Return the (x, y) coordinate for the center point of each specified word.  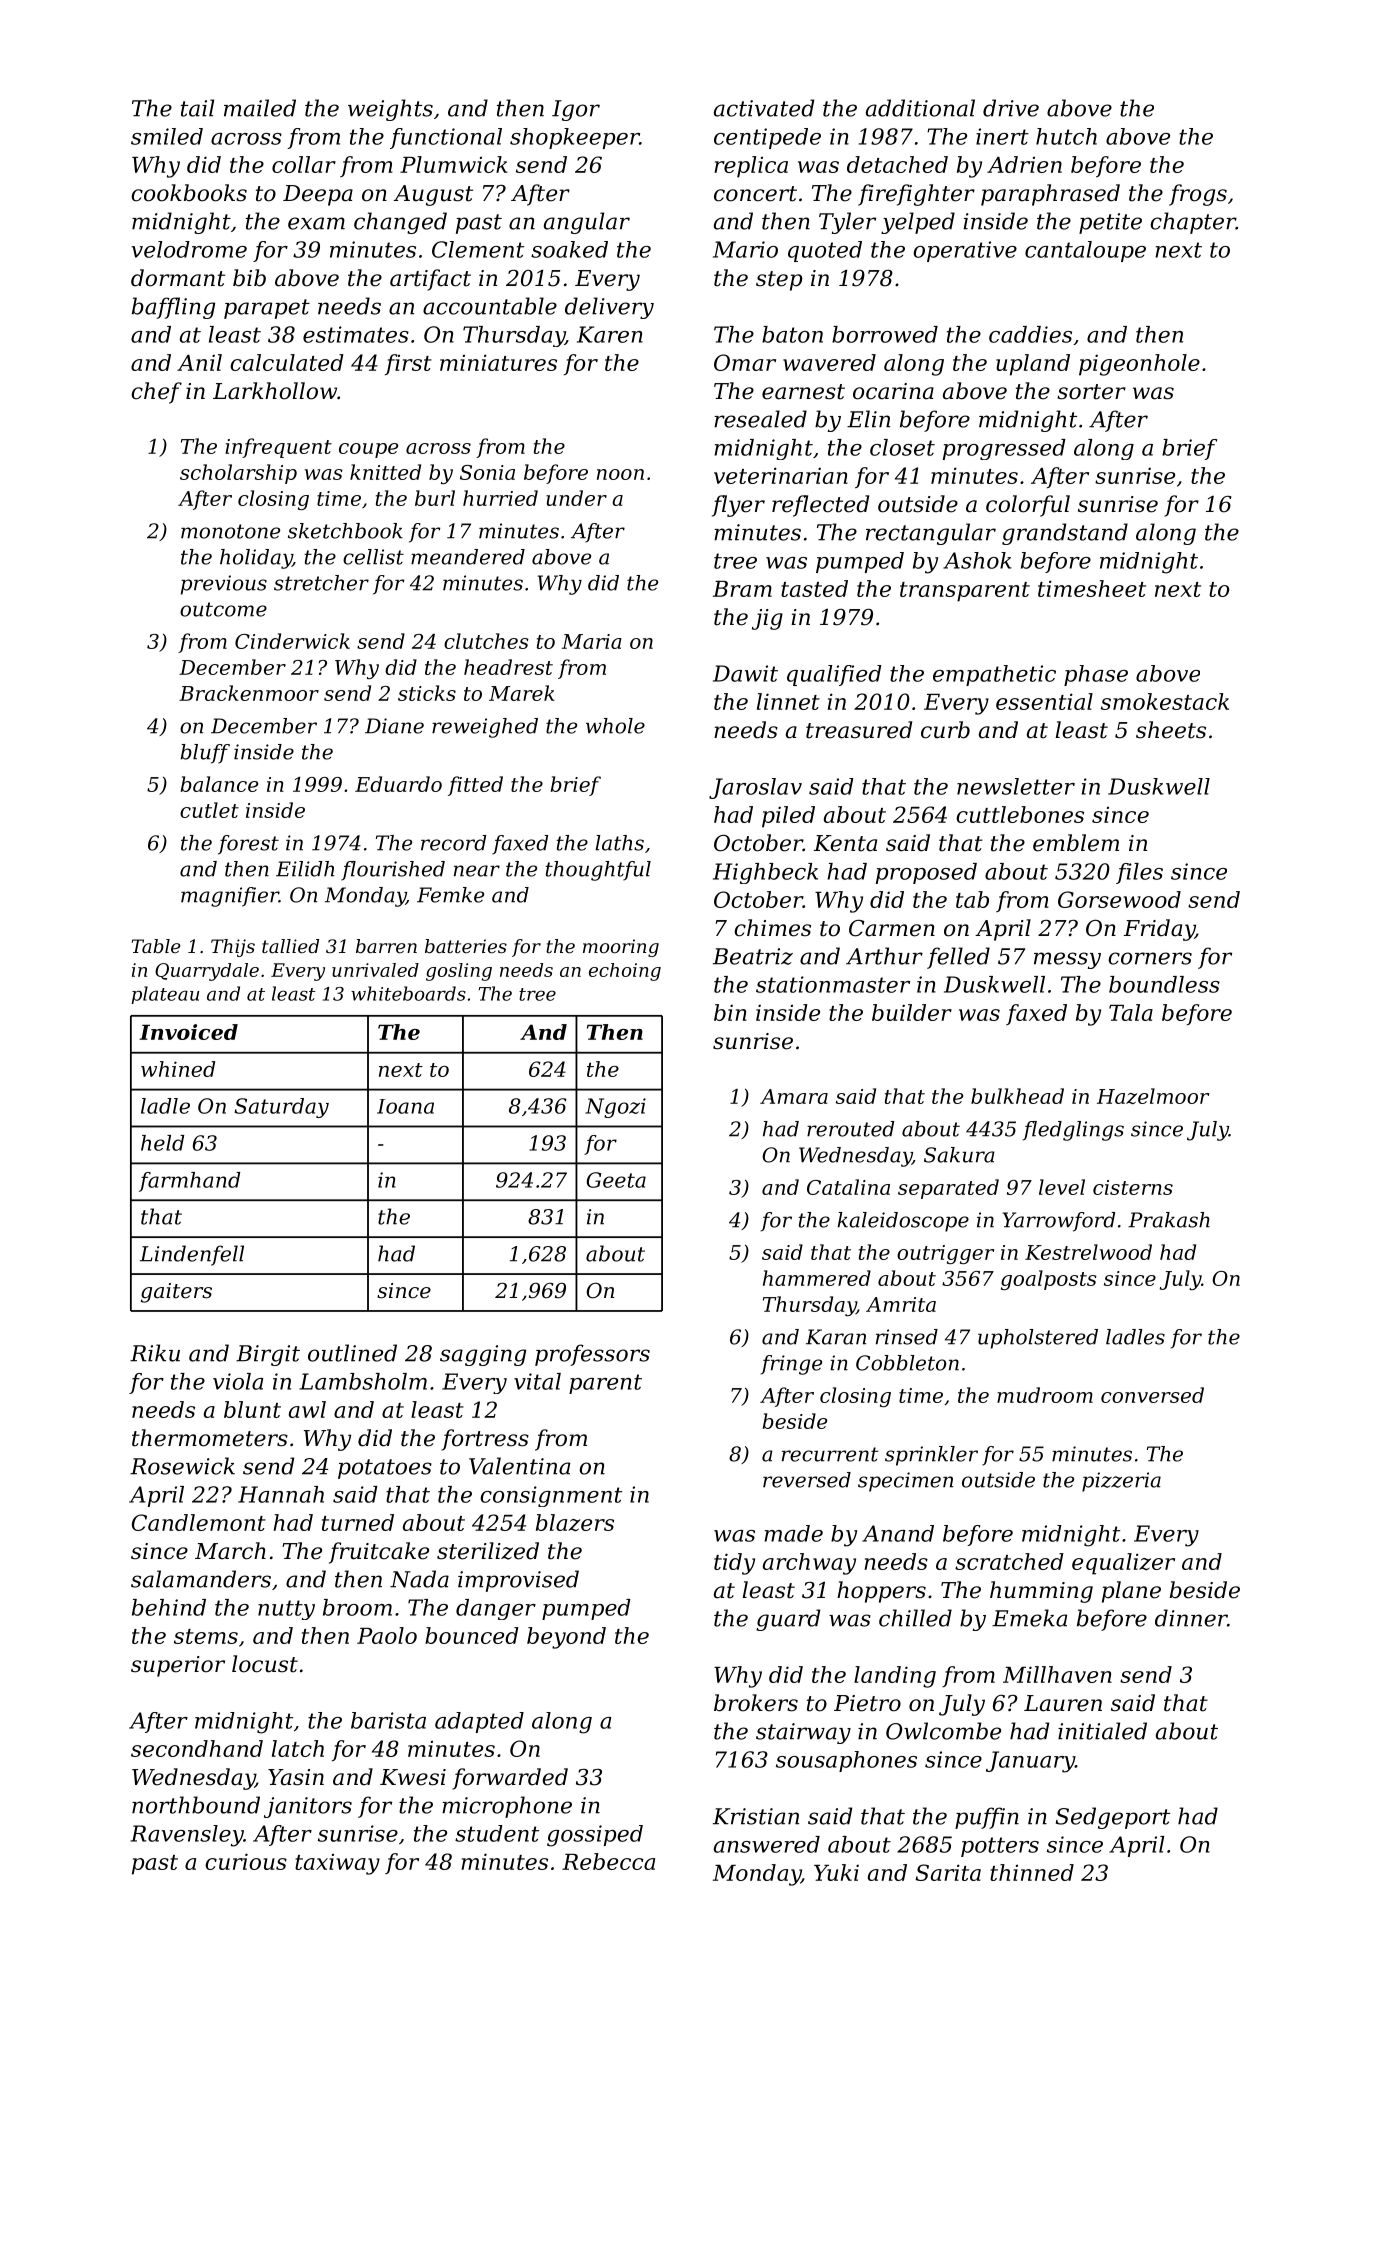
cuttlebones (1020, 814)
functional (446, 138)
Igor (576, 110)
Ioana (405, 1106)
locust (265, 1664)
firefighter (916, 195)
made (793, 1533)
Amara (794, 1096)
